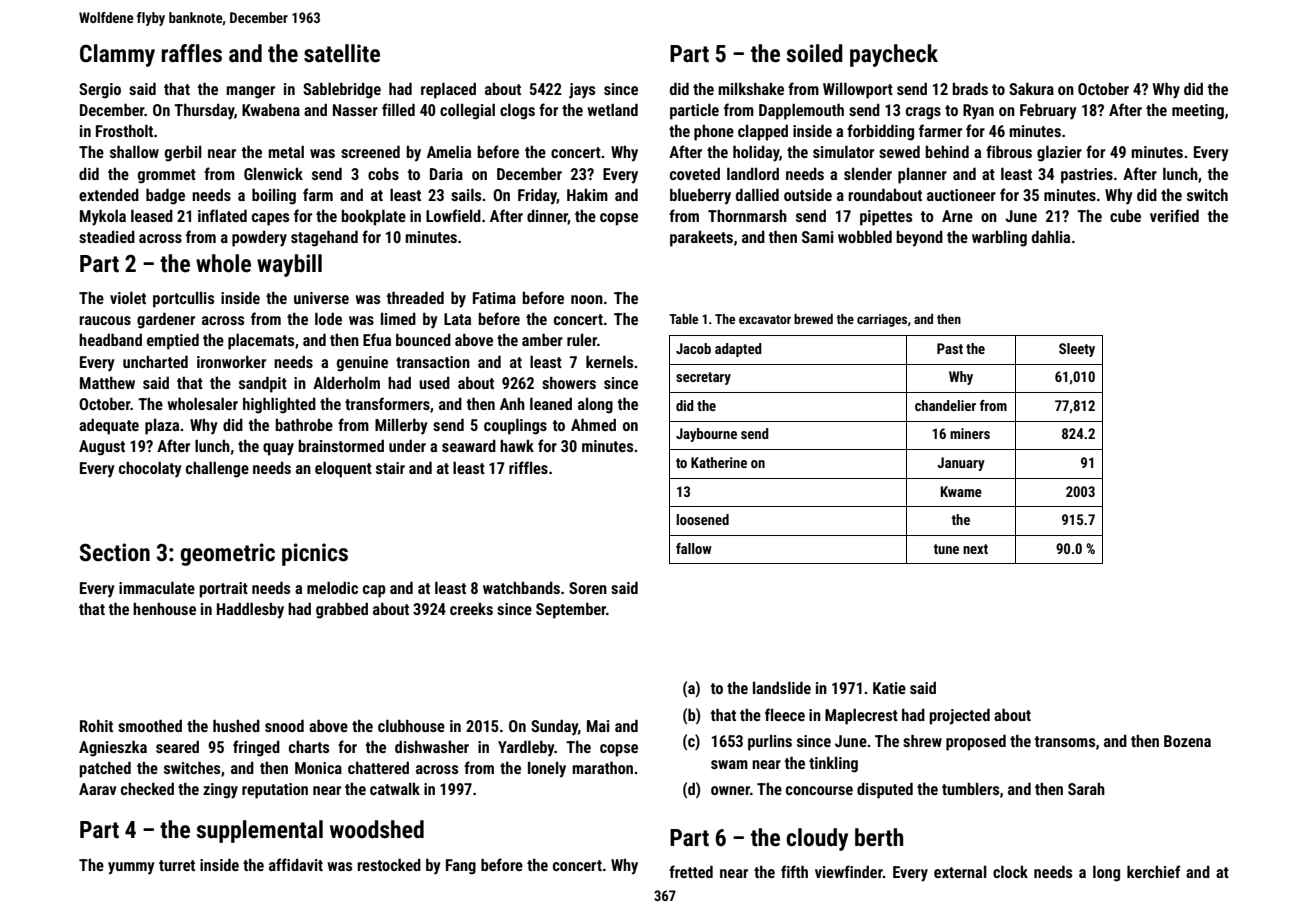 This screenshot has height=924, width=1308. I want to click on Aarav, so click(98, 789).
